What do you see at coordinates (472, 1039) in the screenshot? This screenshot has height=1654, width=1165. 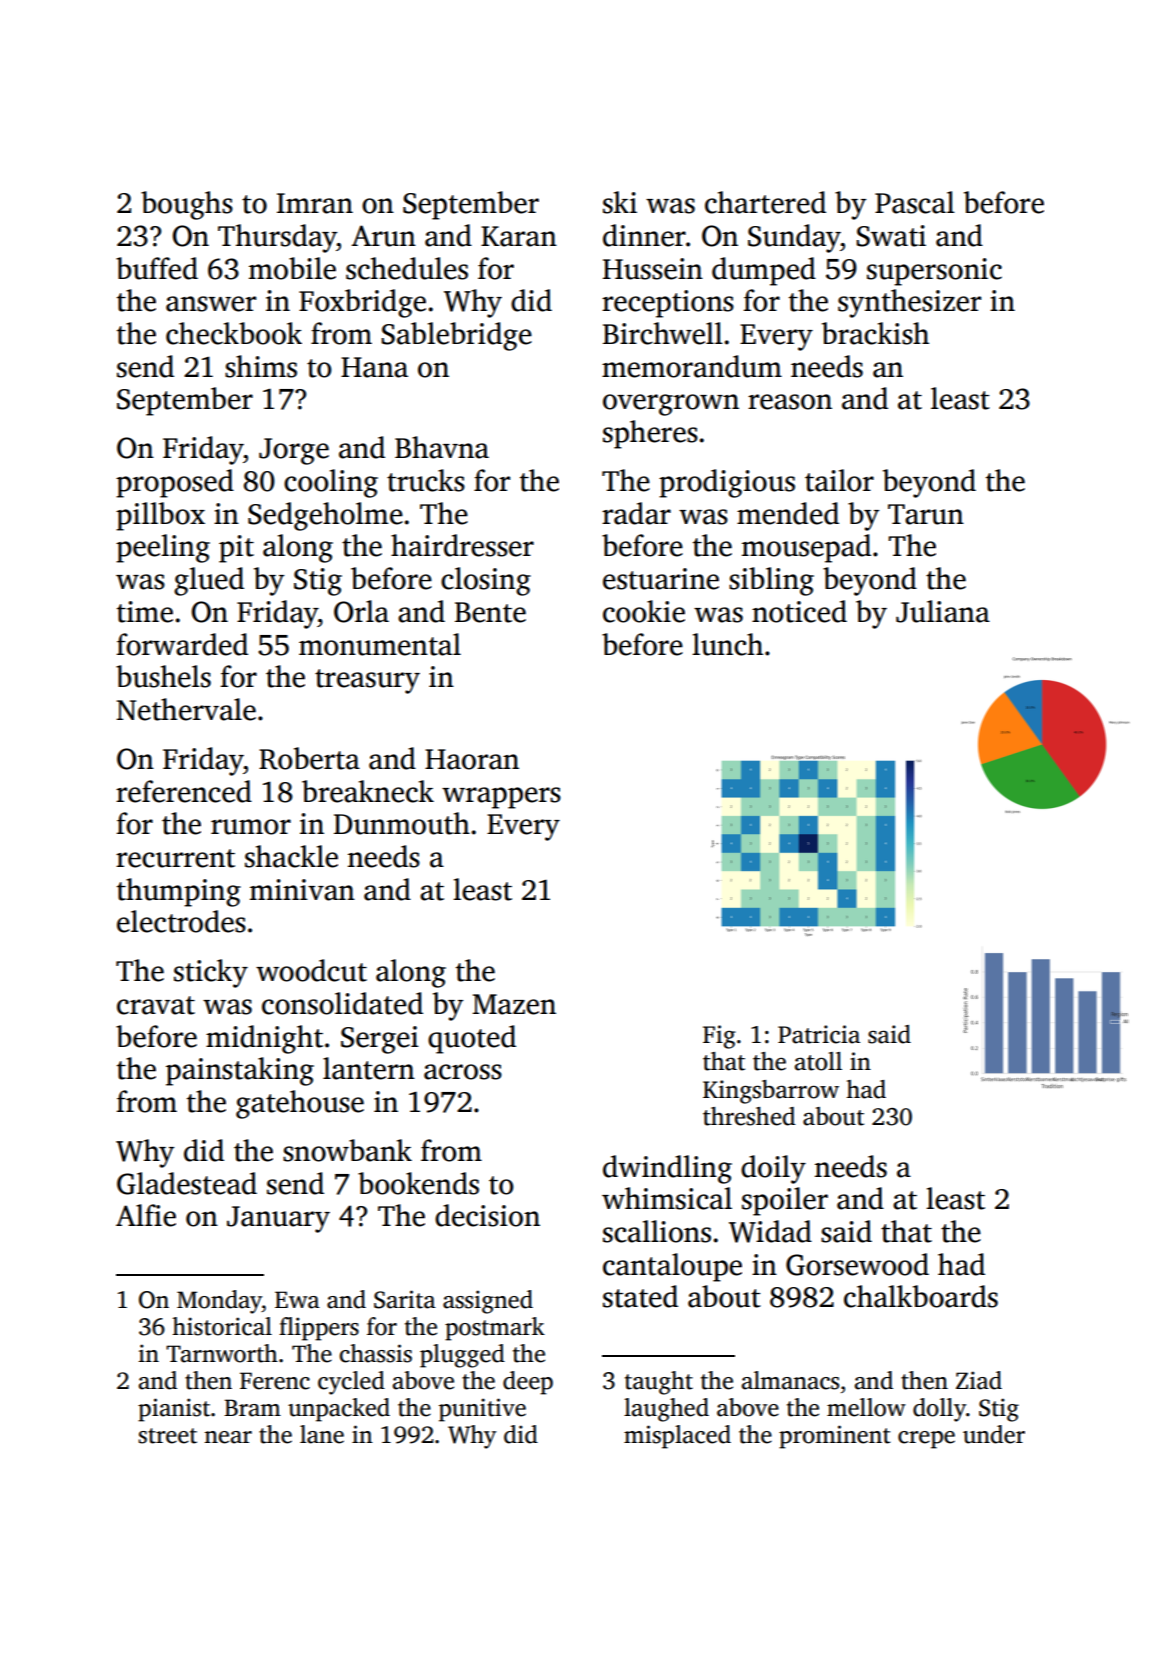 I see `quoted` at bounding box center [472, 1039].
